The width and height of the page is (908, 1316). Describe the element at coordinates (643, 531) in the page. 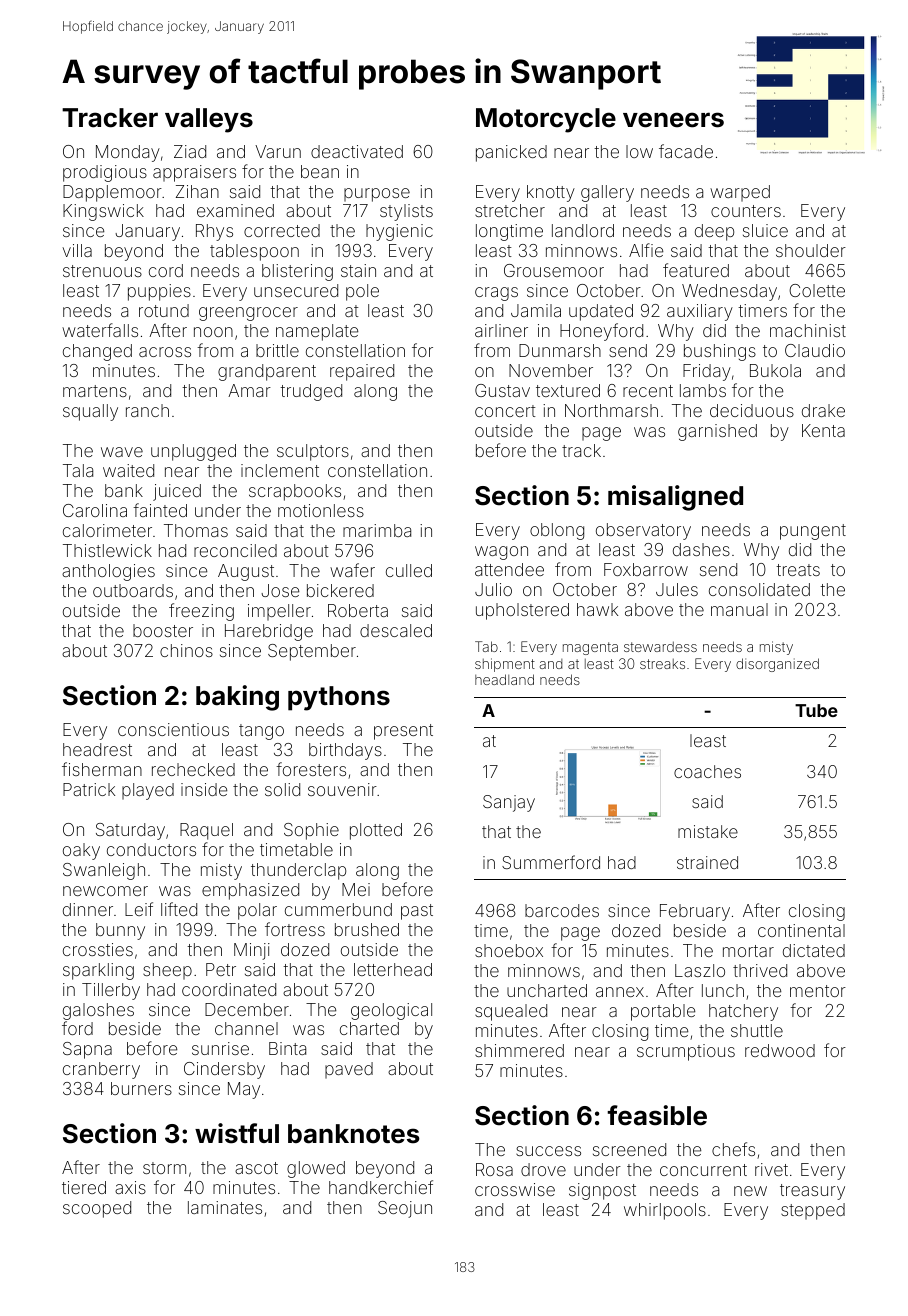

I see `observatory` at that location.
